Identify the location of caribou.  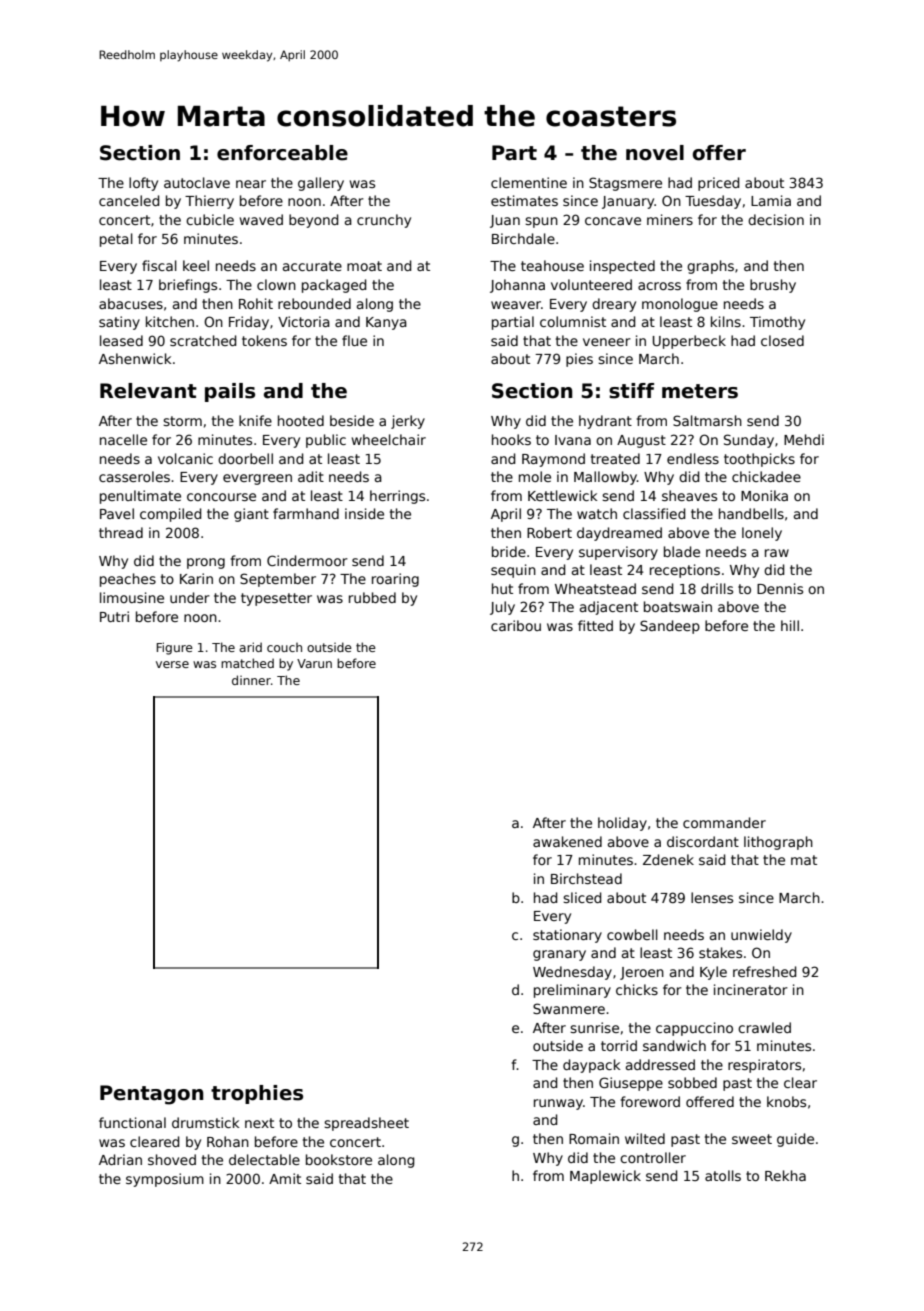
(516, 625).
